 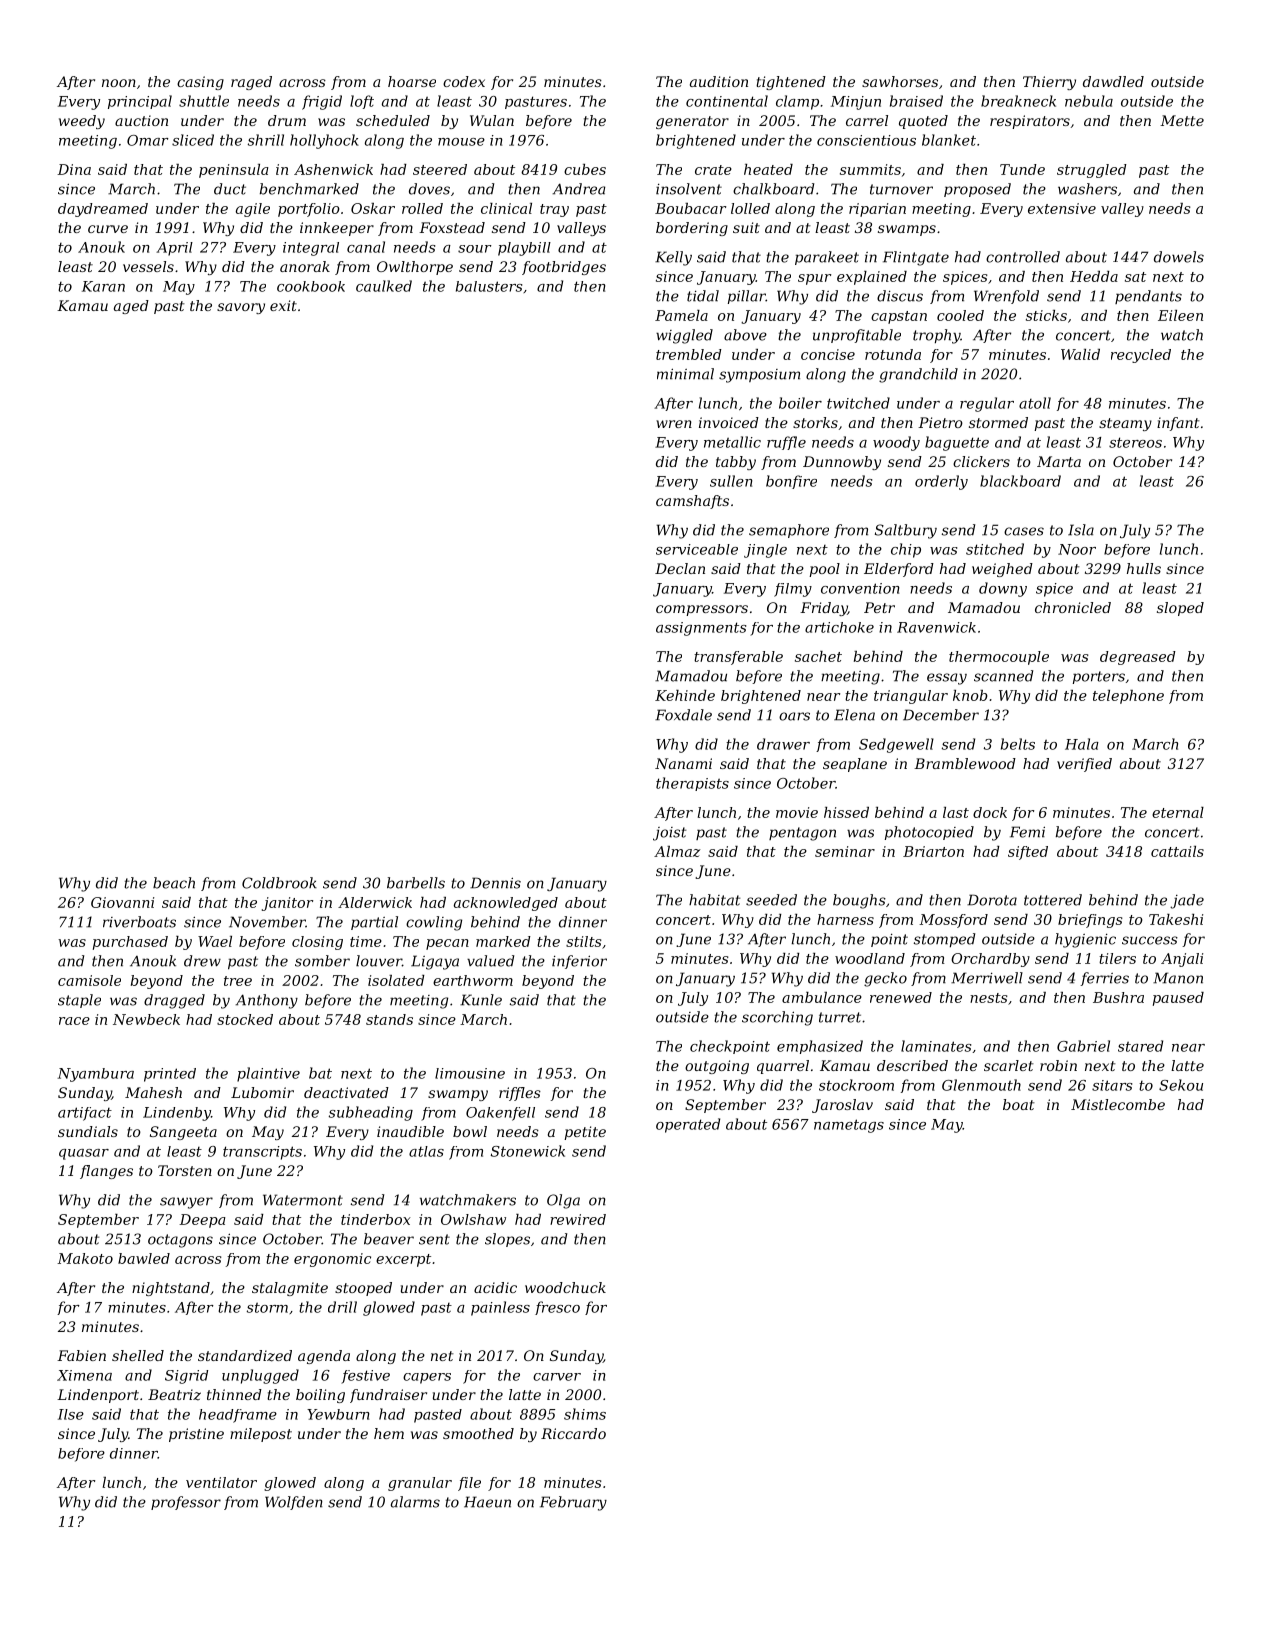 What do you see at coordinates (899, 317) in the page?
I see `capstan` at bounding box center [899, 317].
